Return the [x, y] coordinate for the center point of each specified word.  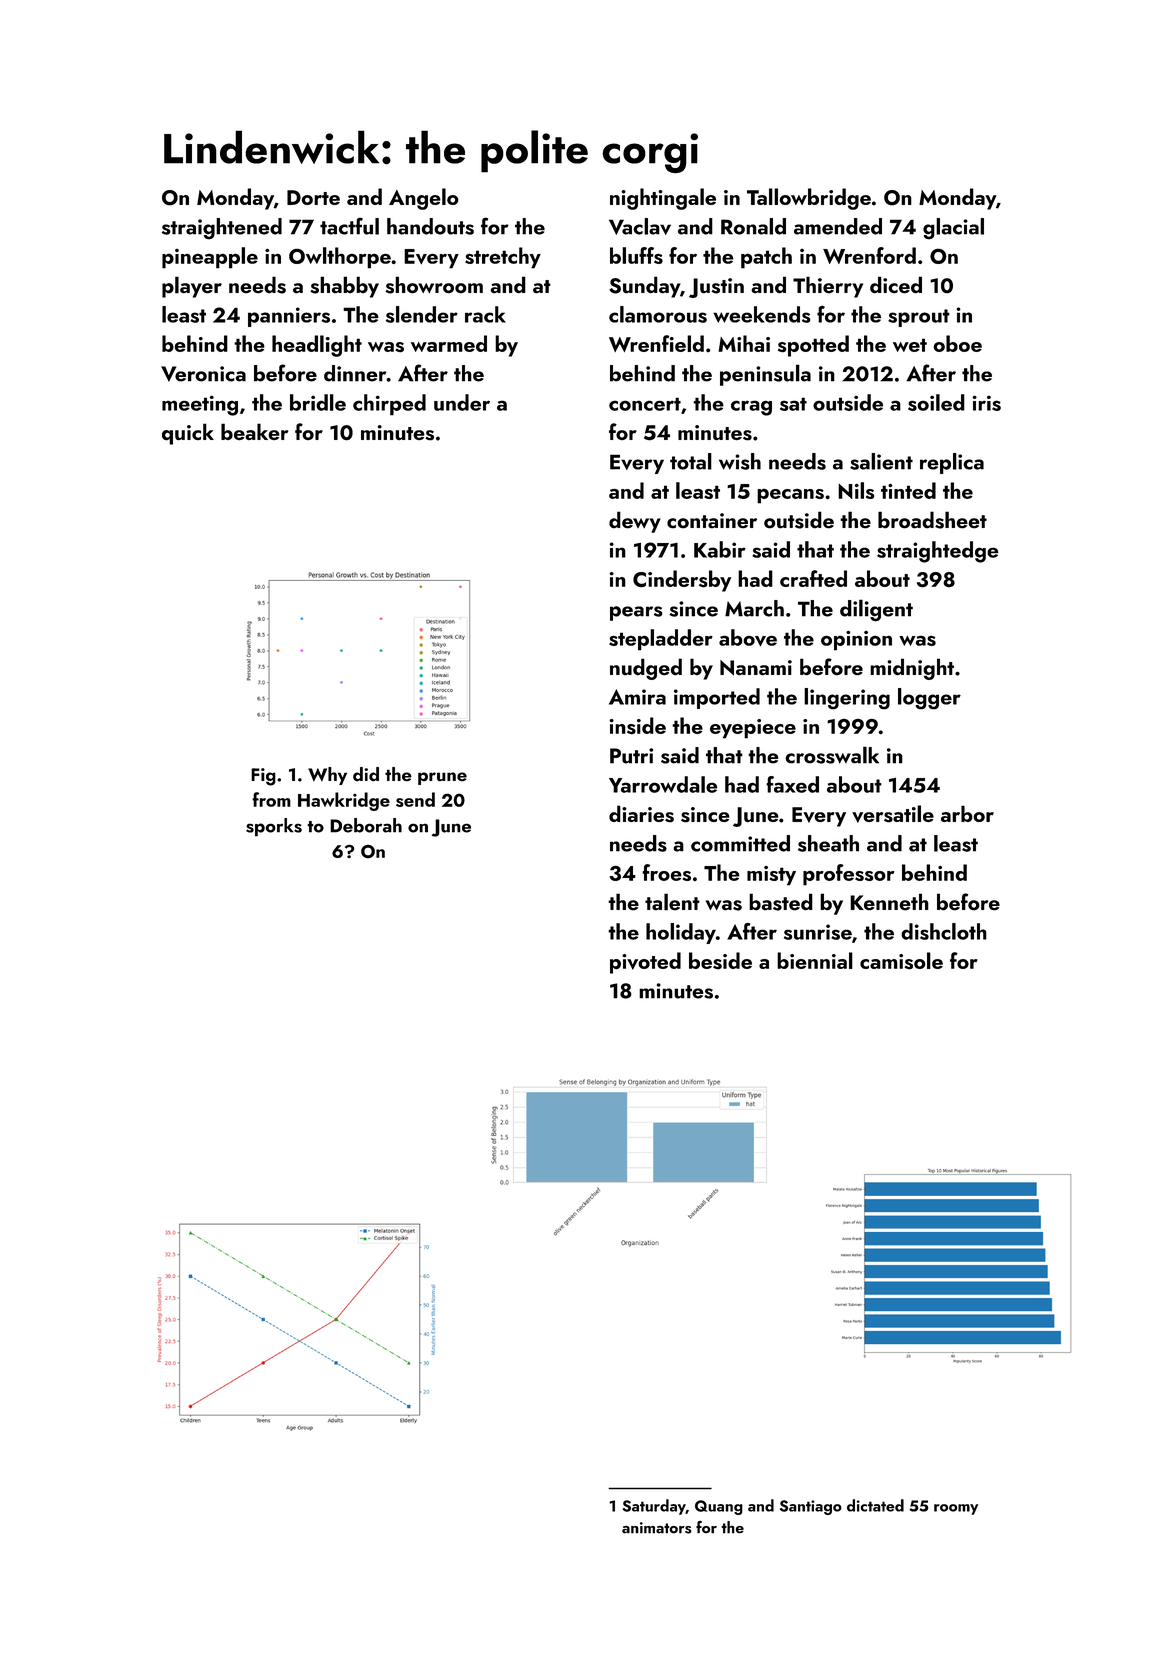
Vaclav [640, 226]
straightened [222, 229]
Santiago [811, 1507]
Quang [719, 1507]
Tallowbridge [809, 199]
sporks [274, 827]
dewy [635, 522]
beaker [254, 432]
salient [881, 461]
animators [657, 1528]
